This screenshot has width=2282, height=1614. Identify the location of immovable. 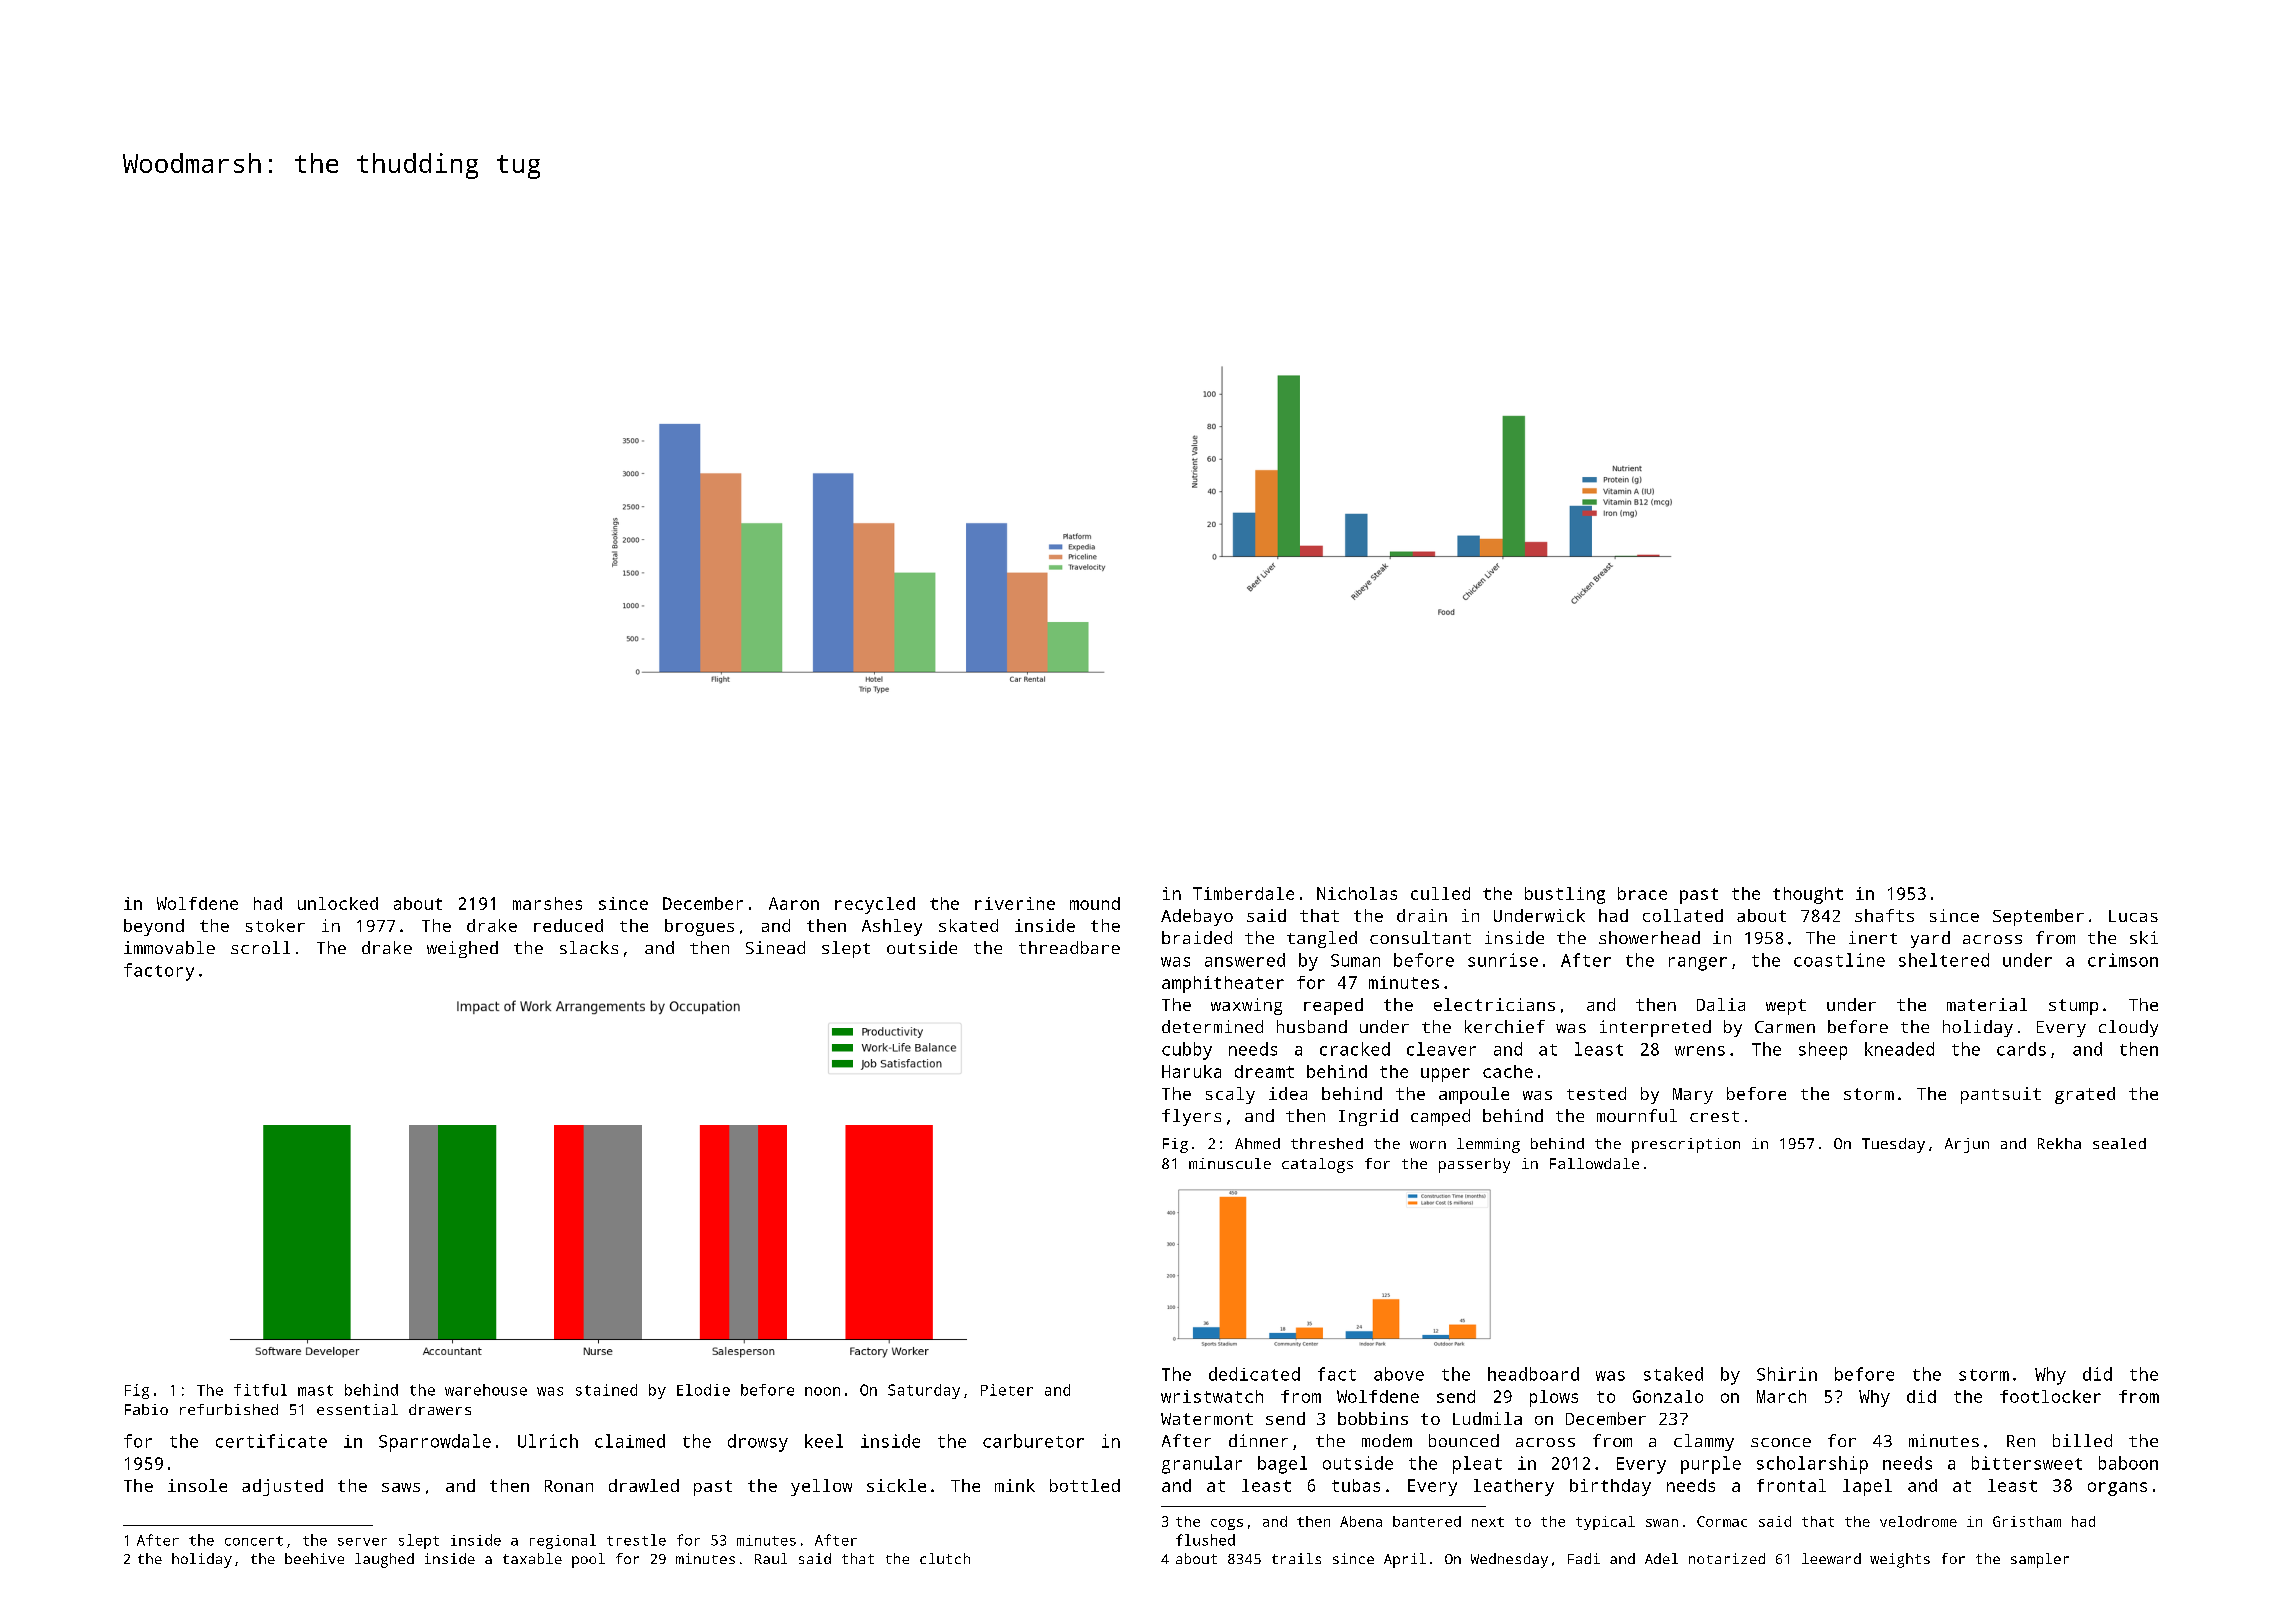
(169, 947).
